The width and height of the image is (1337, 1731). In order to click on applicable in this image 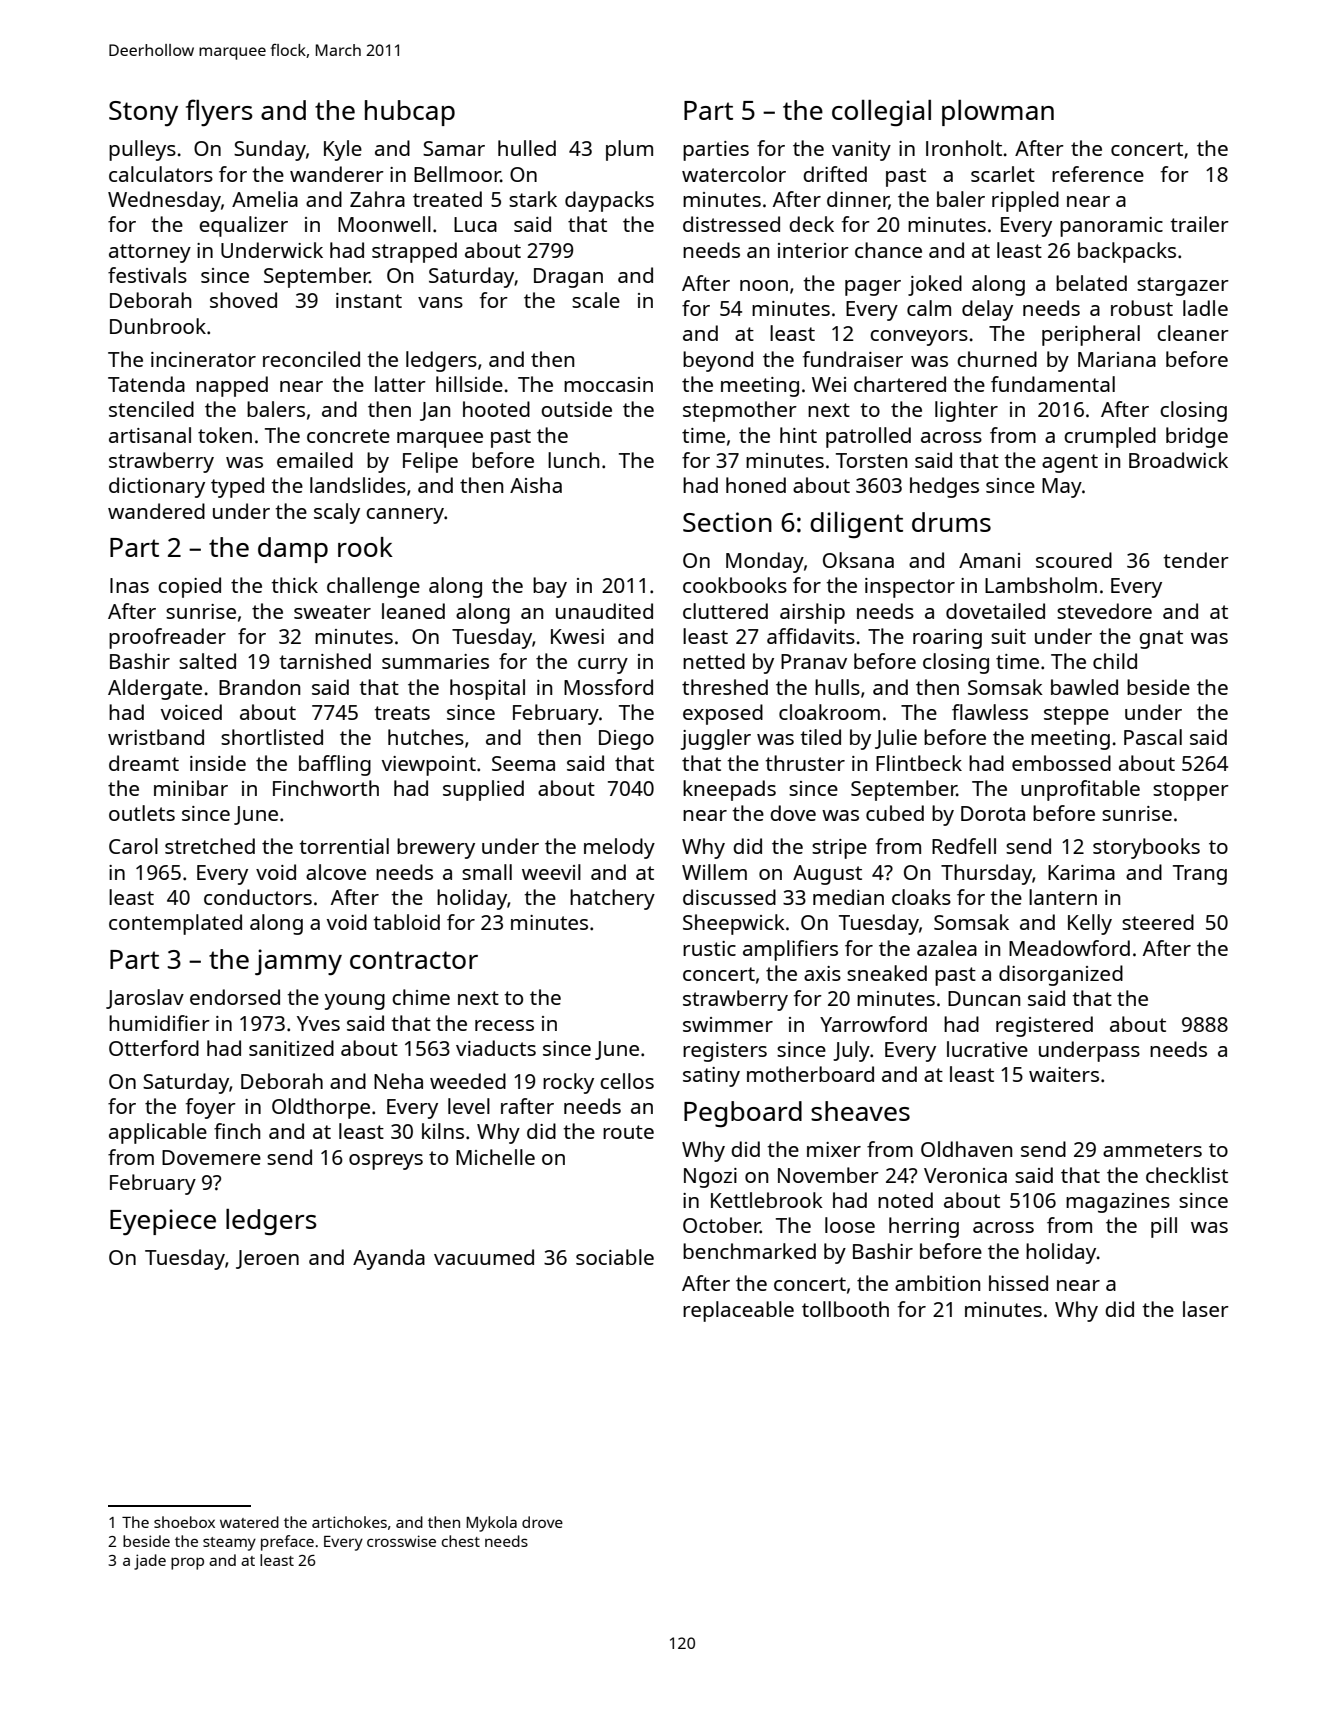, I will do `click(158, 1133)`.
